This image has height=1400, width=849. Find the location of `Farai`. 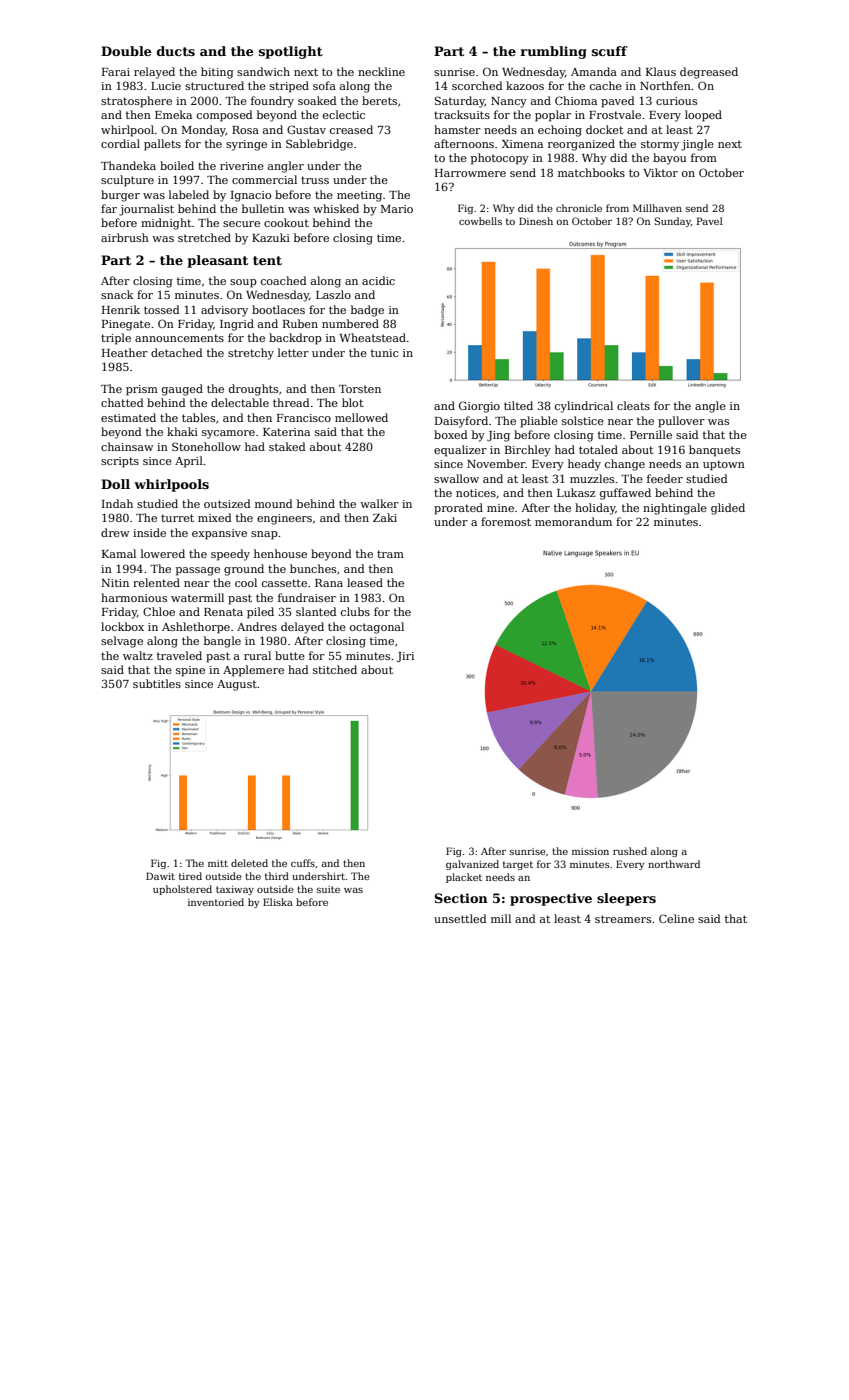

Farai is located at coordinates (116, 72).
